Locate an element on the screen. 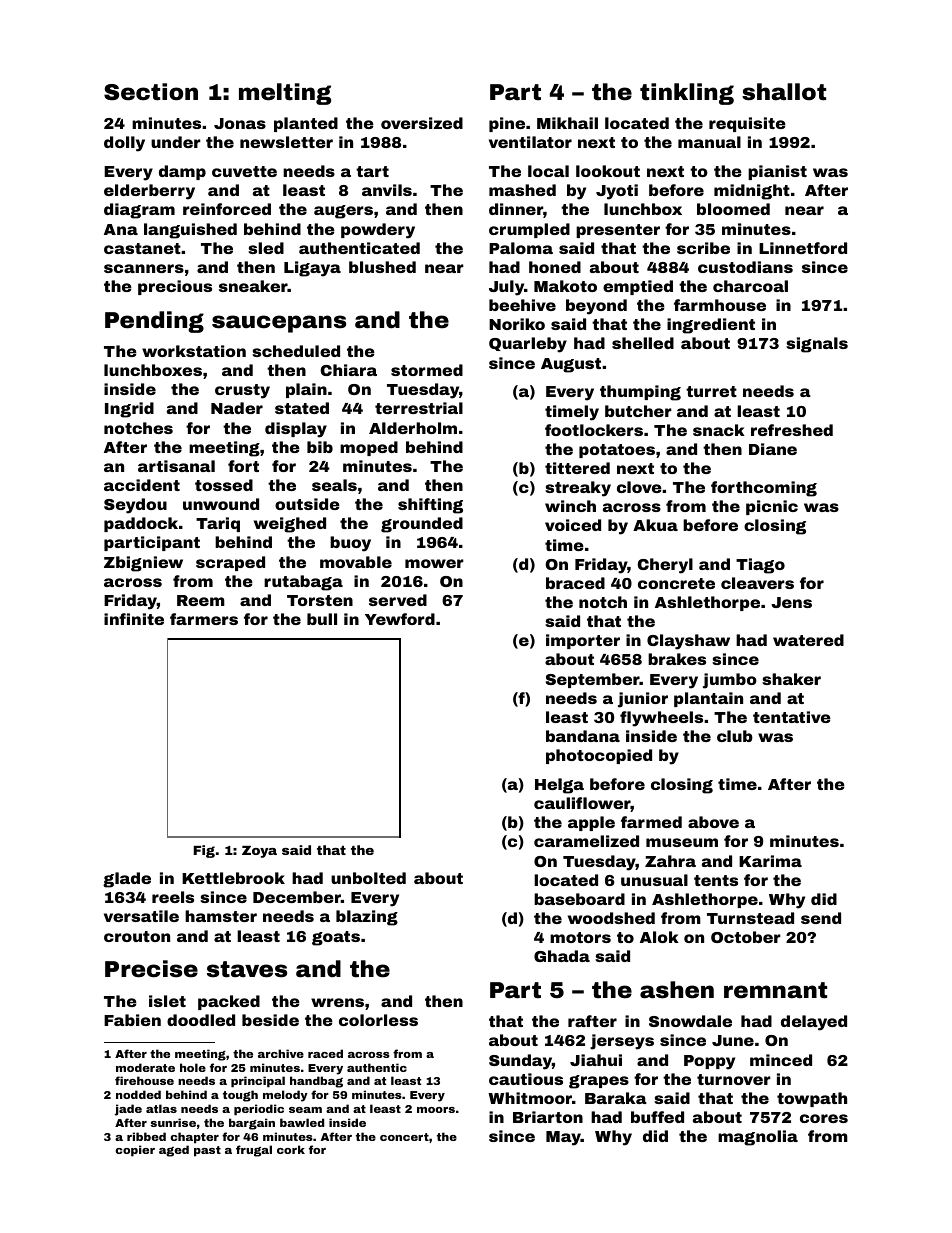 Image resolution: width=952 pixels, height=1233 pixels. terrestrial is located at coordinates (419, 408).
